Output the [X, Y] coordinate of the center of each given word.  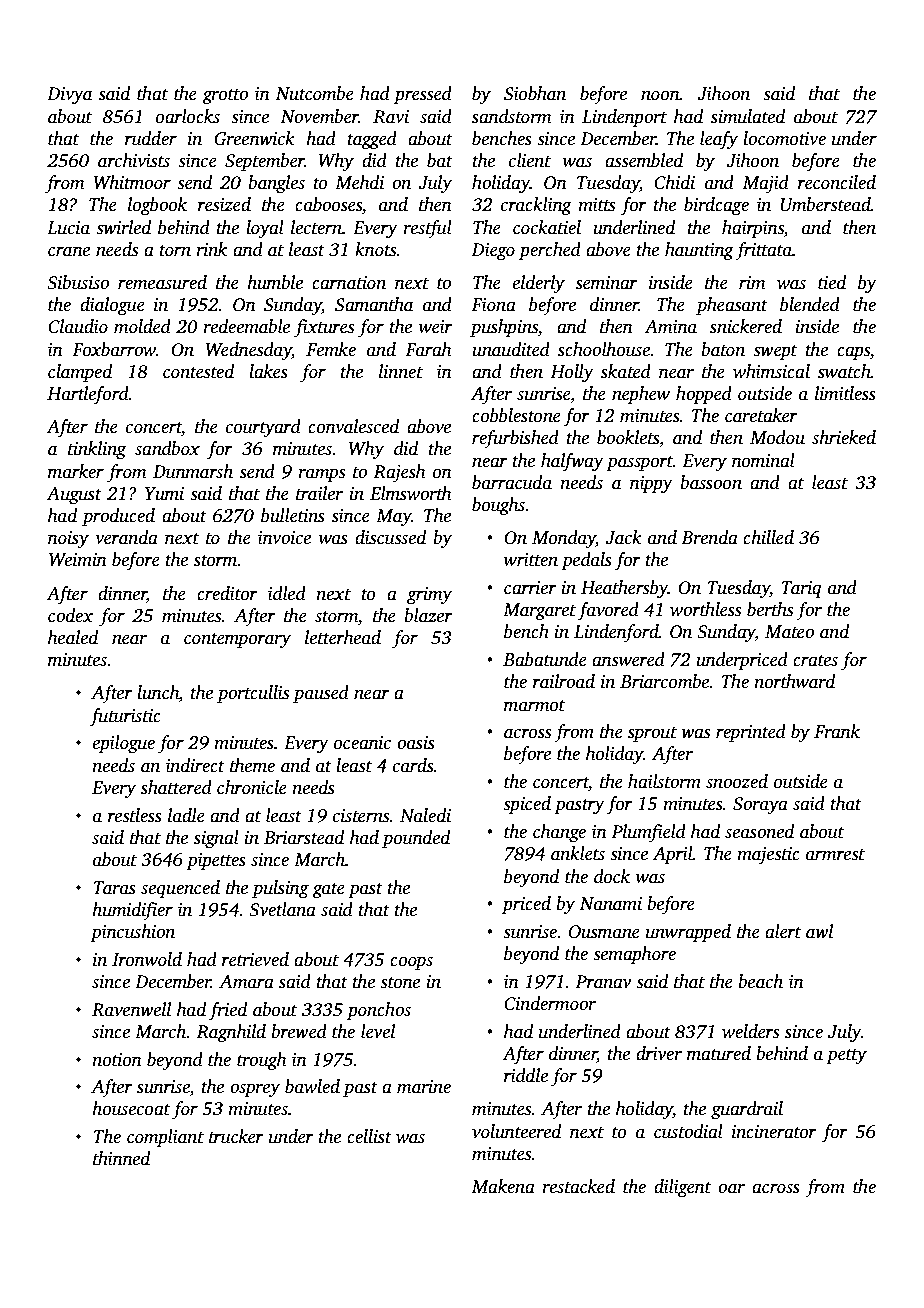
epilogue [124, 744]
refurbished [515, 439]
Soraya [760, 805]
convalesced [353, 426]
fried [228, 1011]
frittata [763, 251]
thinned [121, 1158]
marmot [534, 706]
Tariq [801, 589]
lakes [268, 371]
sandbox [167, 448]
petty [846, 1056]
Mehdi [359, 182]
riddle [526, 1075]
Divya [70, 95]
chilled [768, 537]
